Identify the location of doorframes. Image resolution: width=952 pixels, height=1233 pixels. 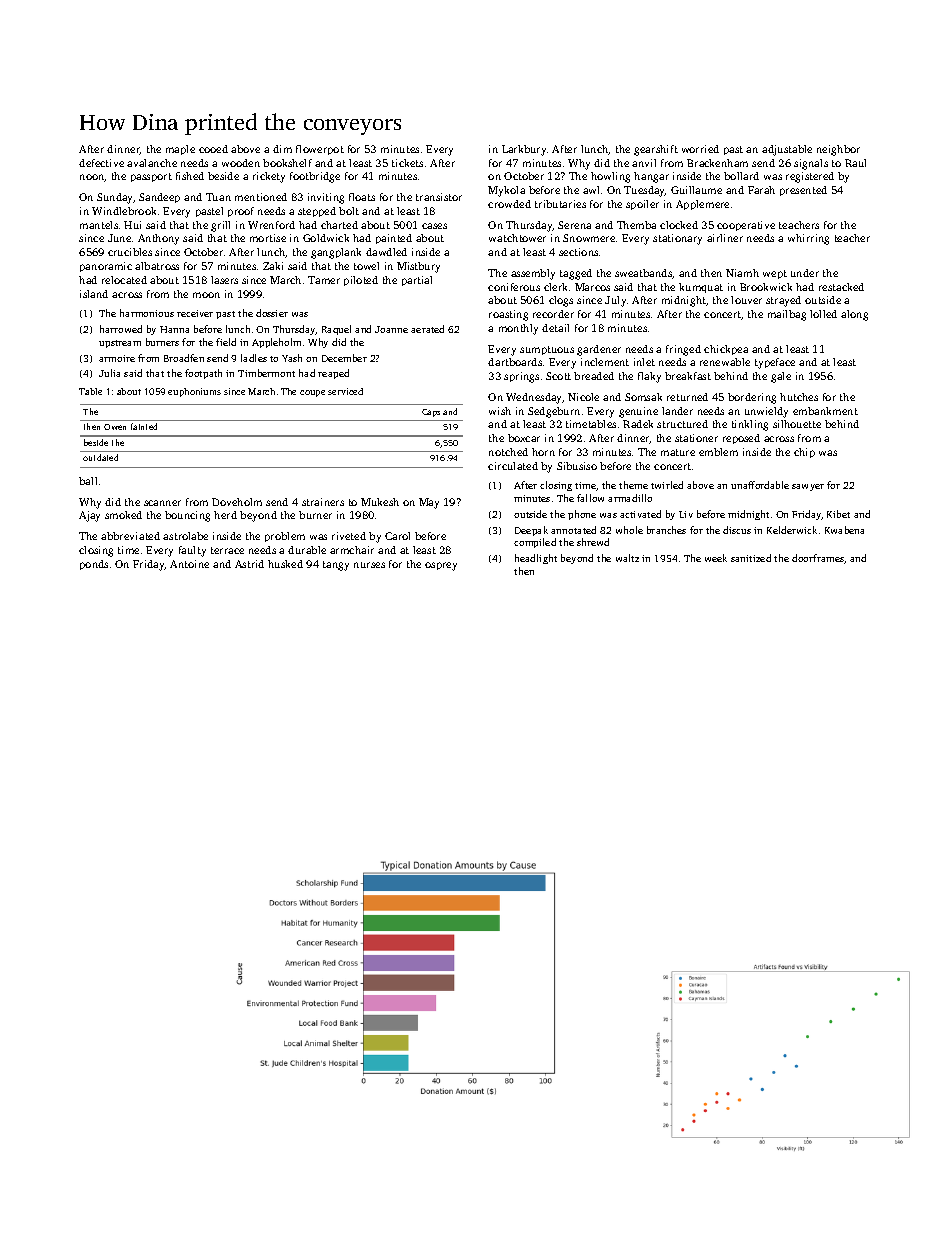
(818, 558).
